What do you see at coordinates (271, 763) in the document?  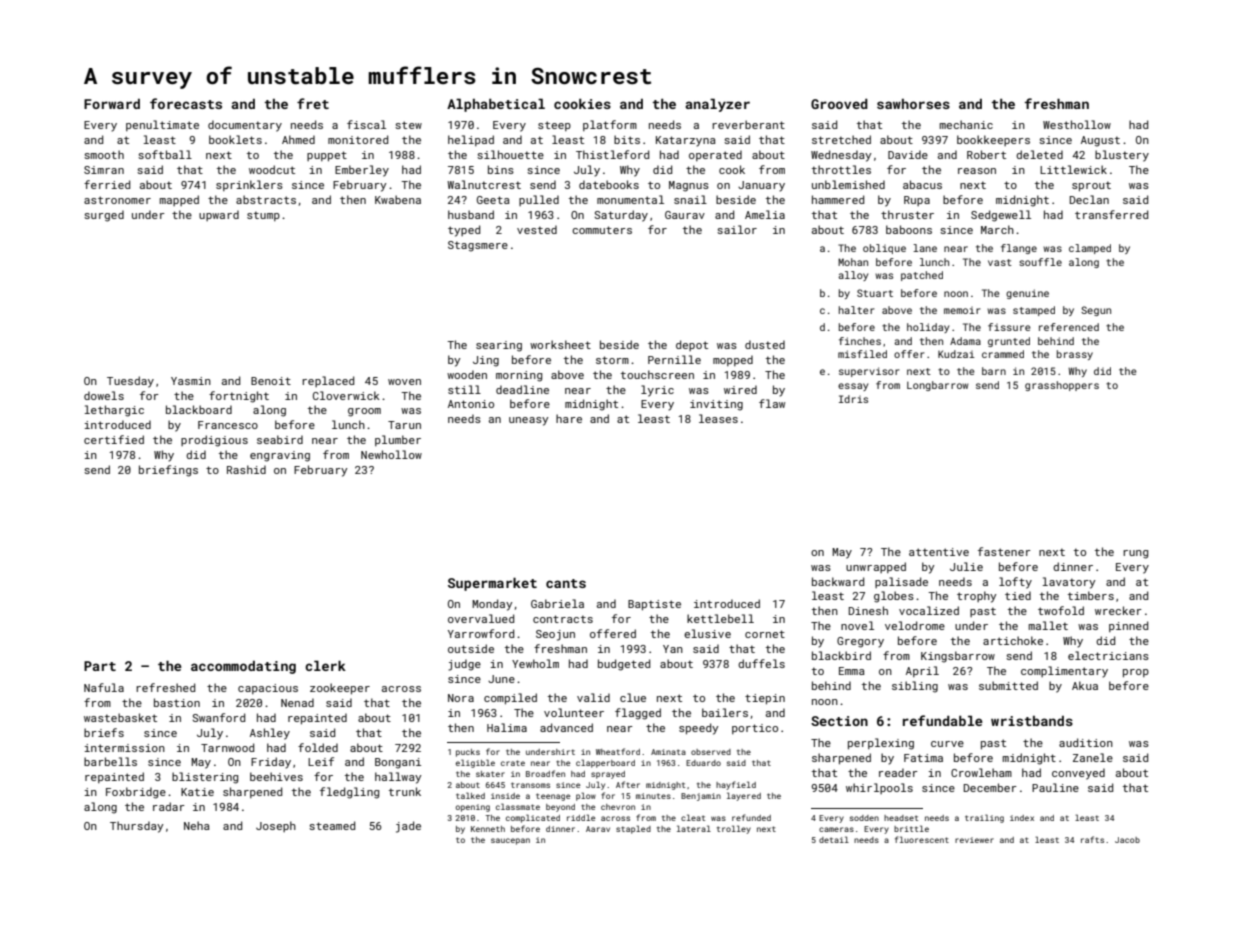 I see `Friday` at bounding box center [271, 763].
